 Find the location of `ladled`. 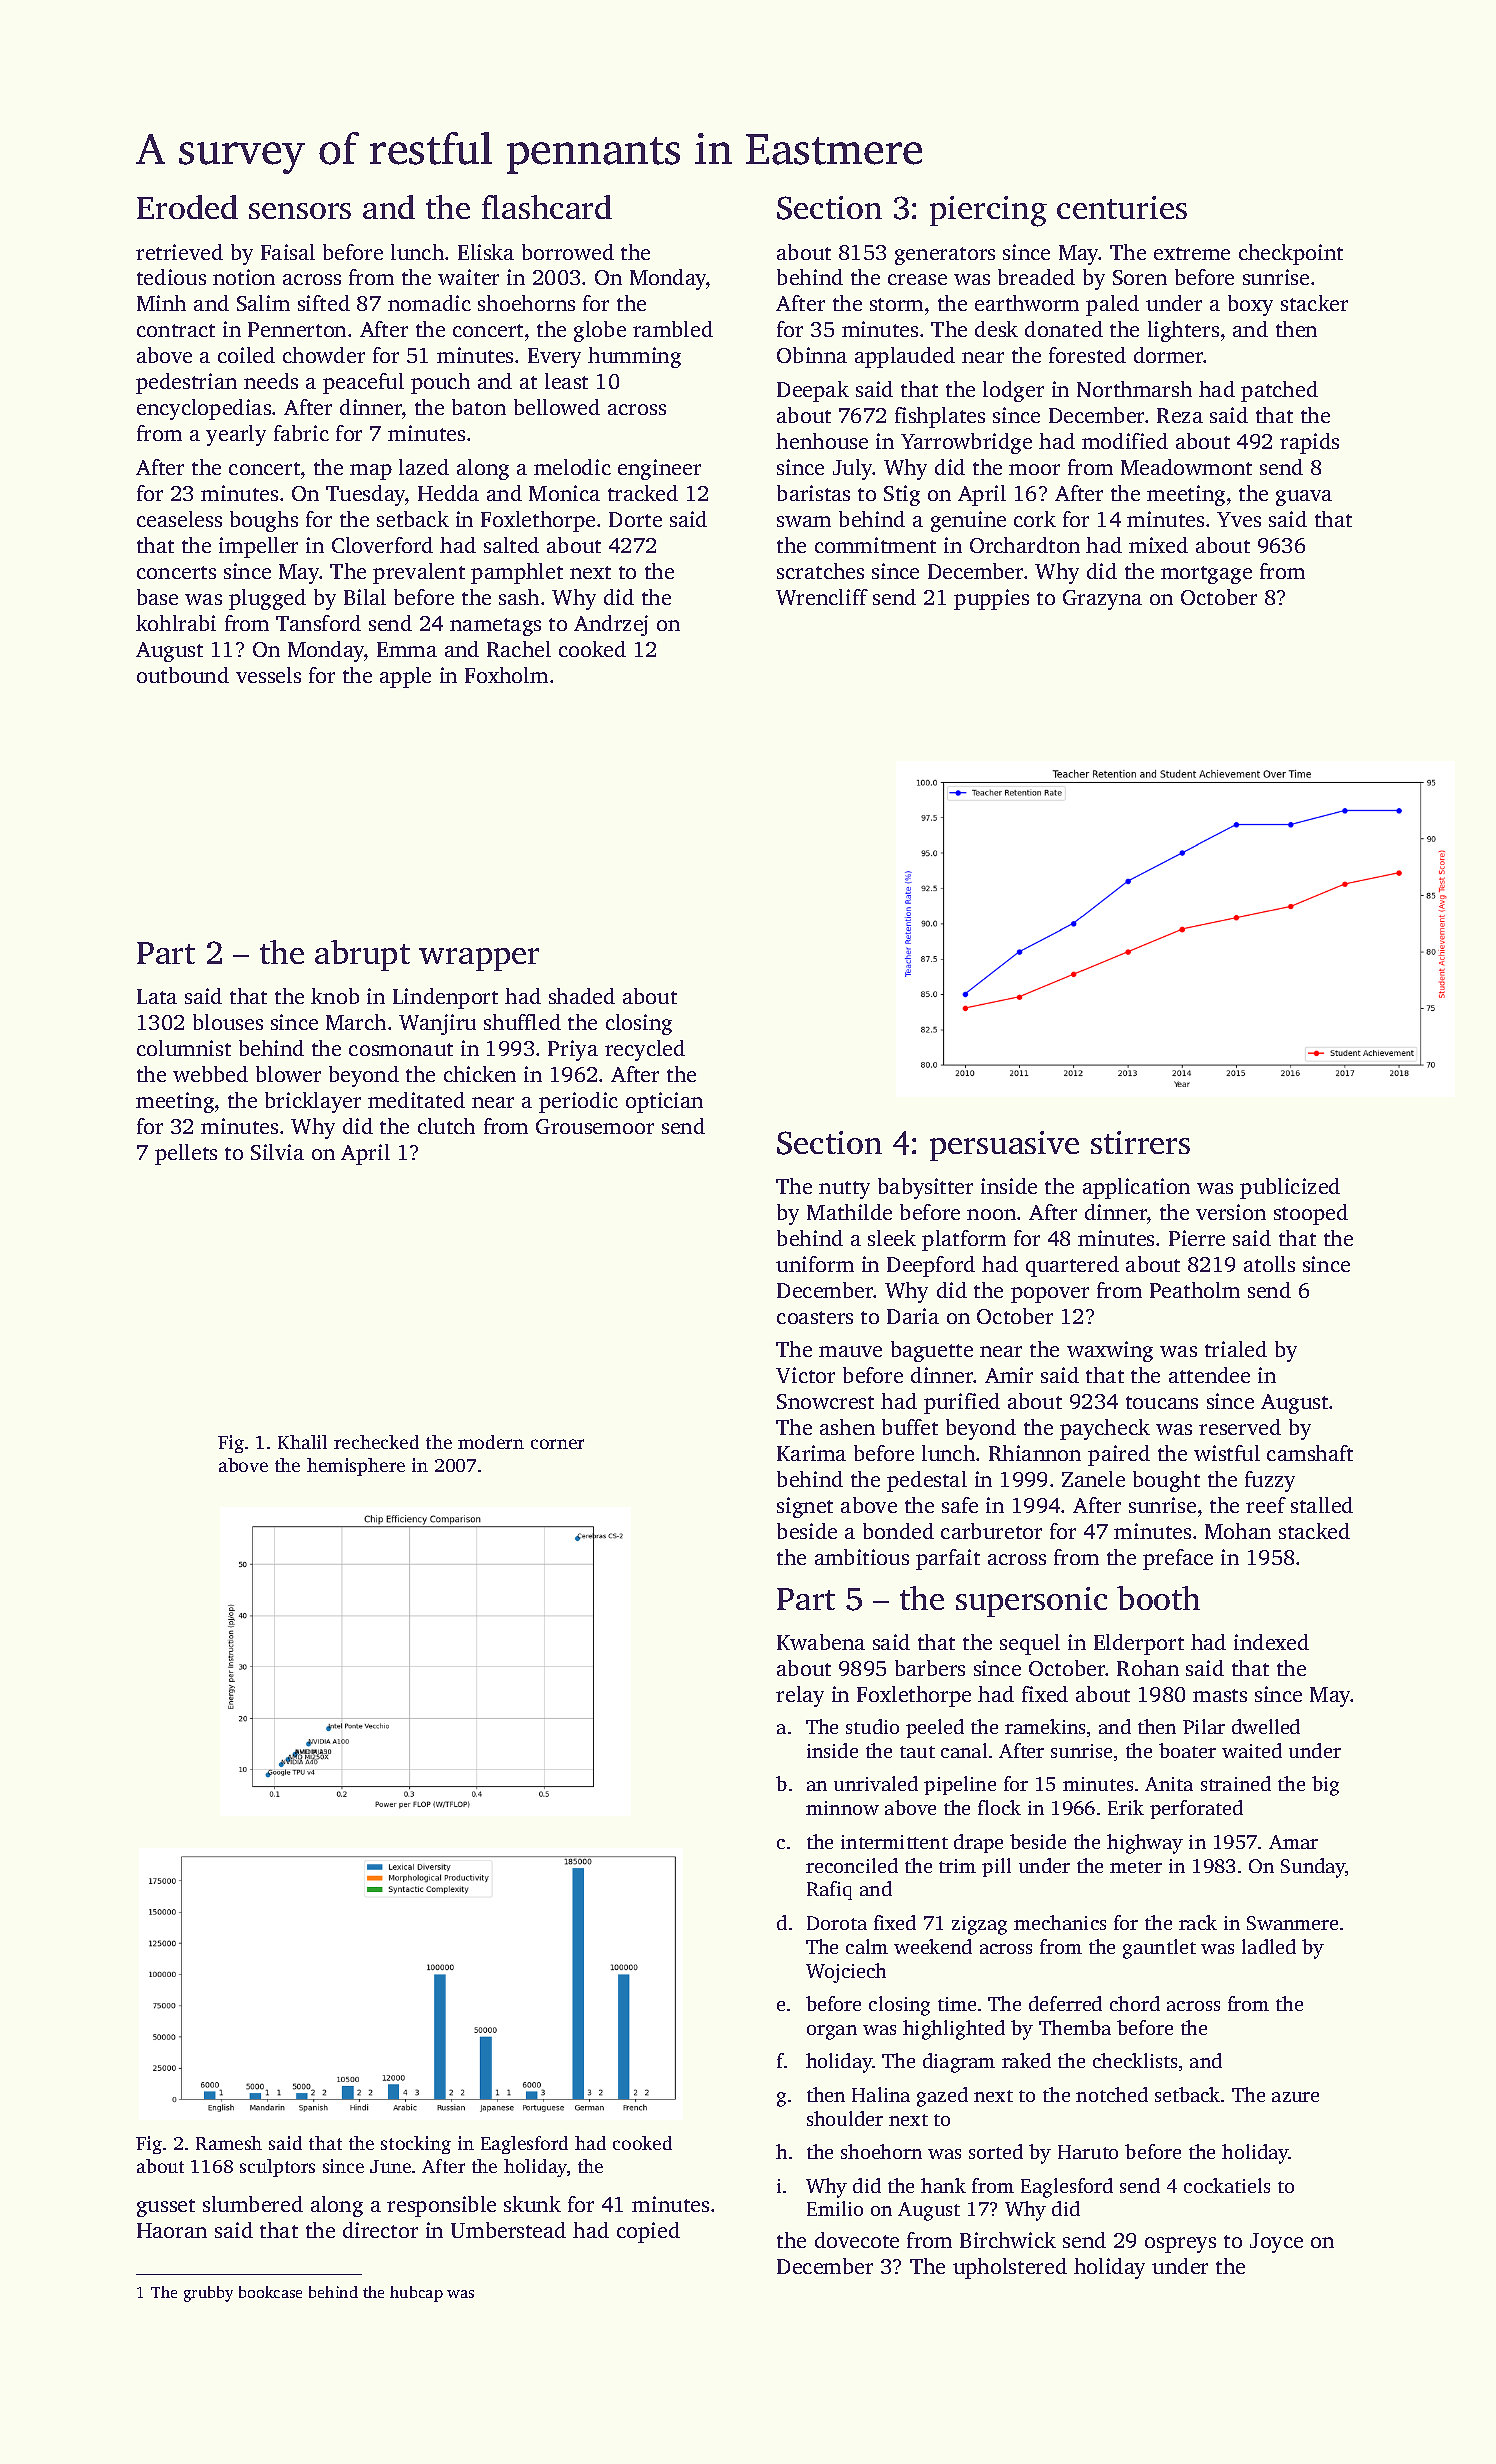

ladled is located at coordinates (1269, 1946).
